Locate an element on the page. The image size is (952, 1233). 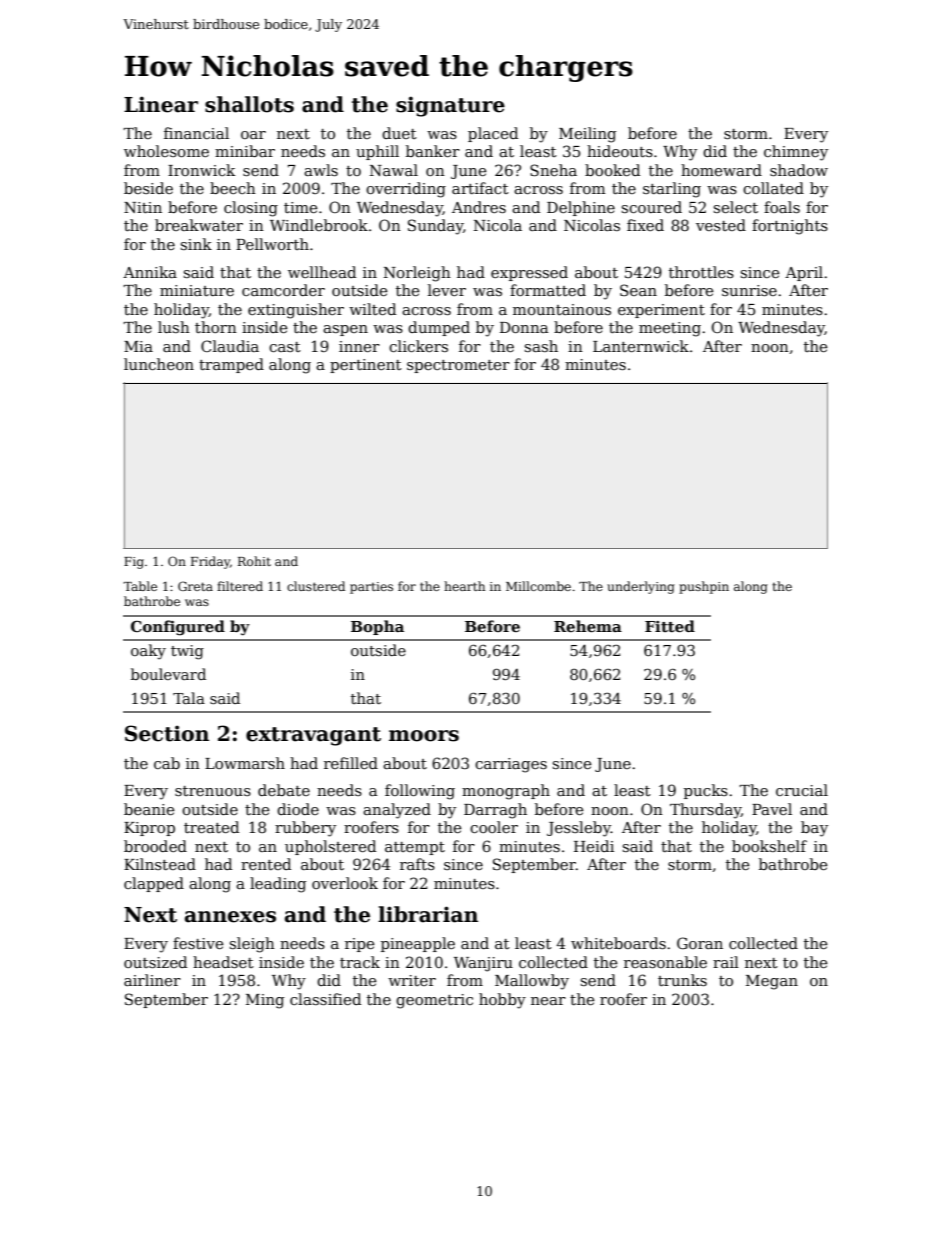
Jessleby is located at coordinates (579, 829).
